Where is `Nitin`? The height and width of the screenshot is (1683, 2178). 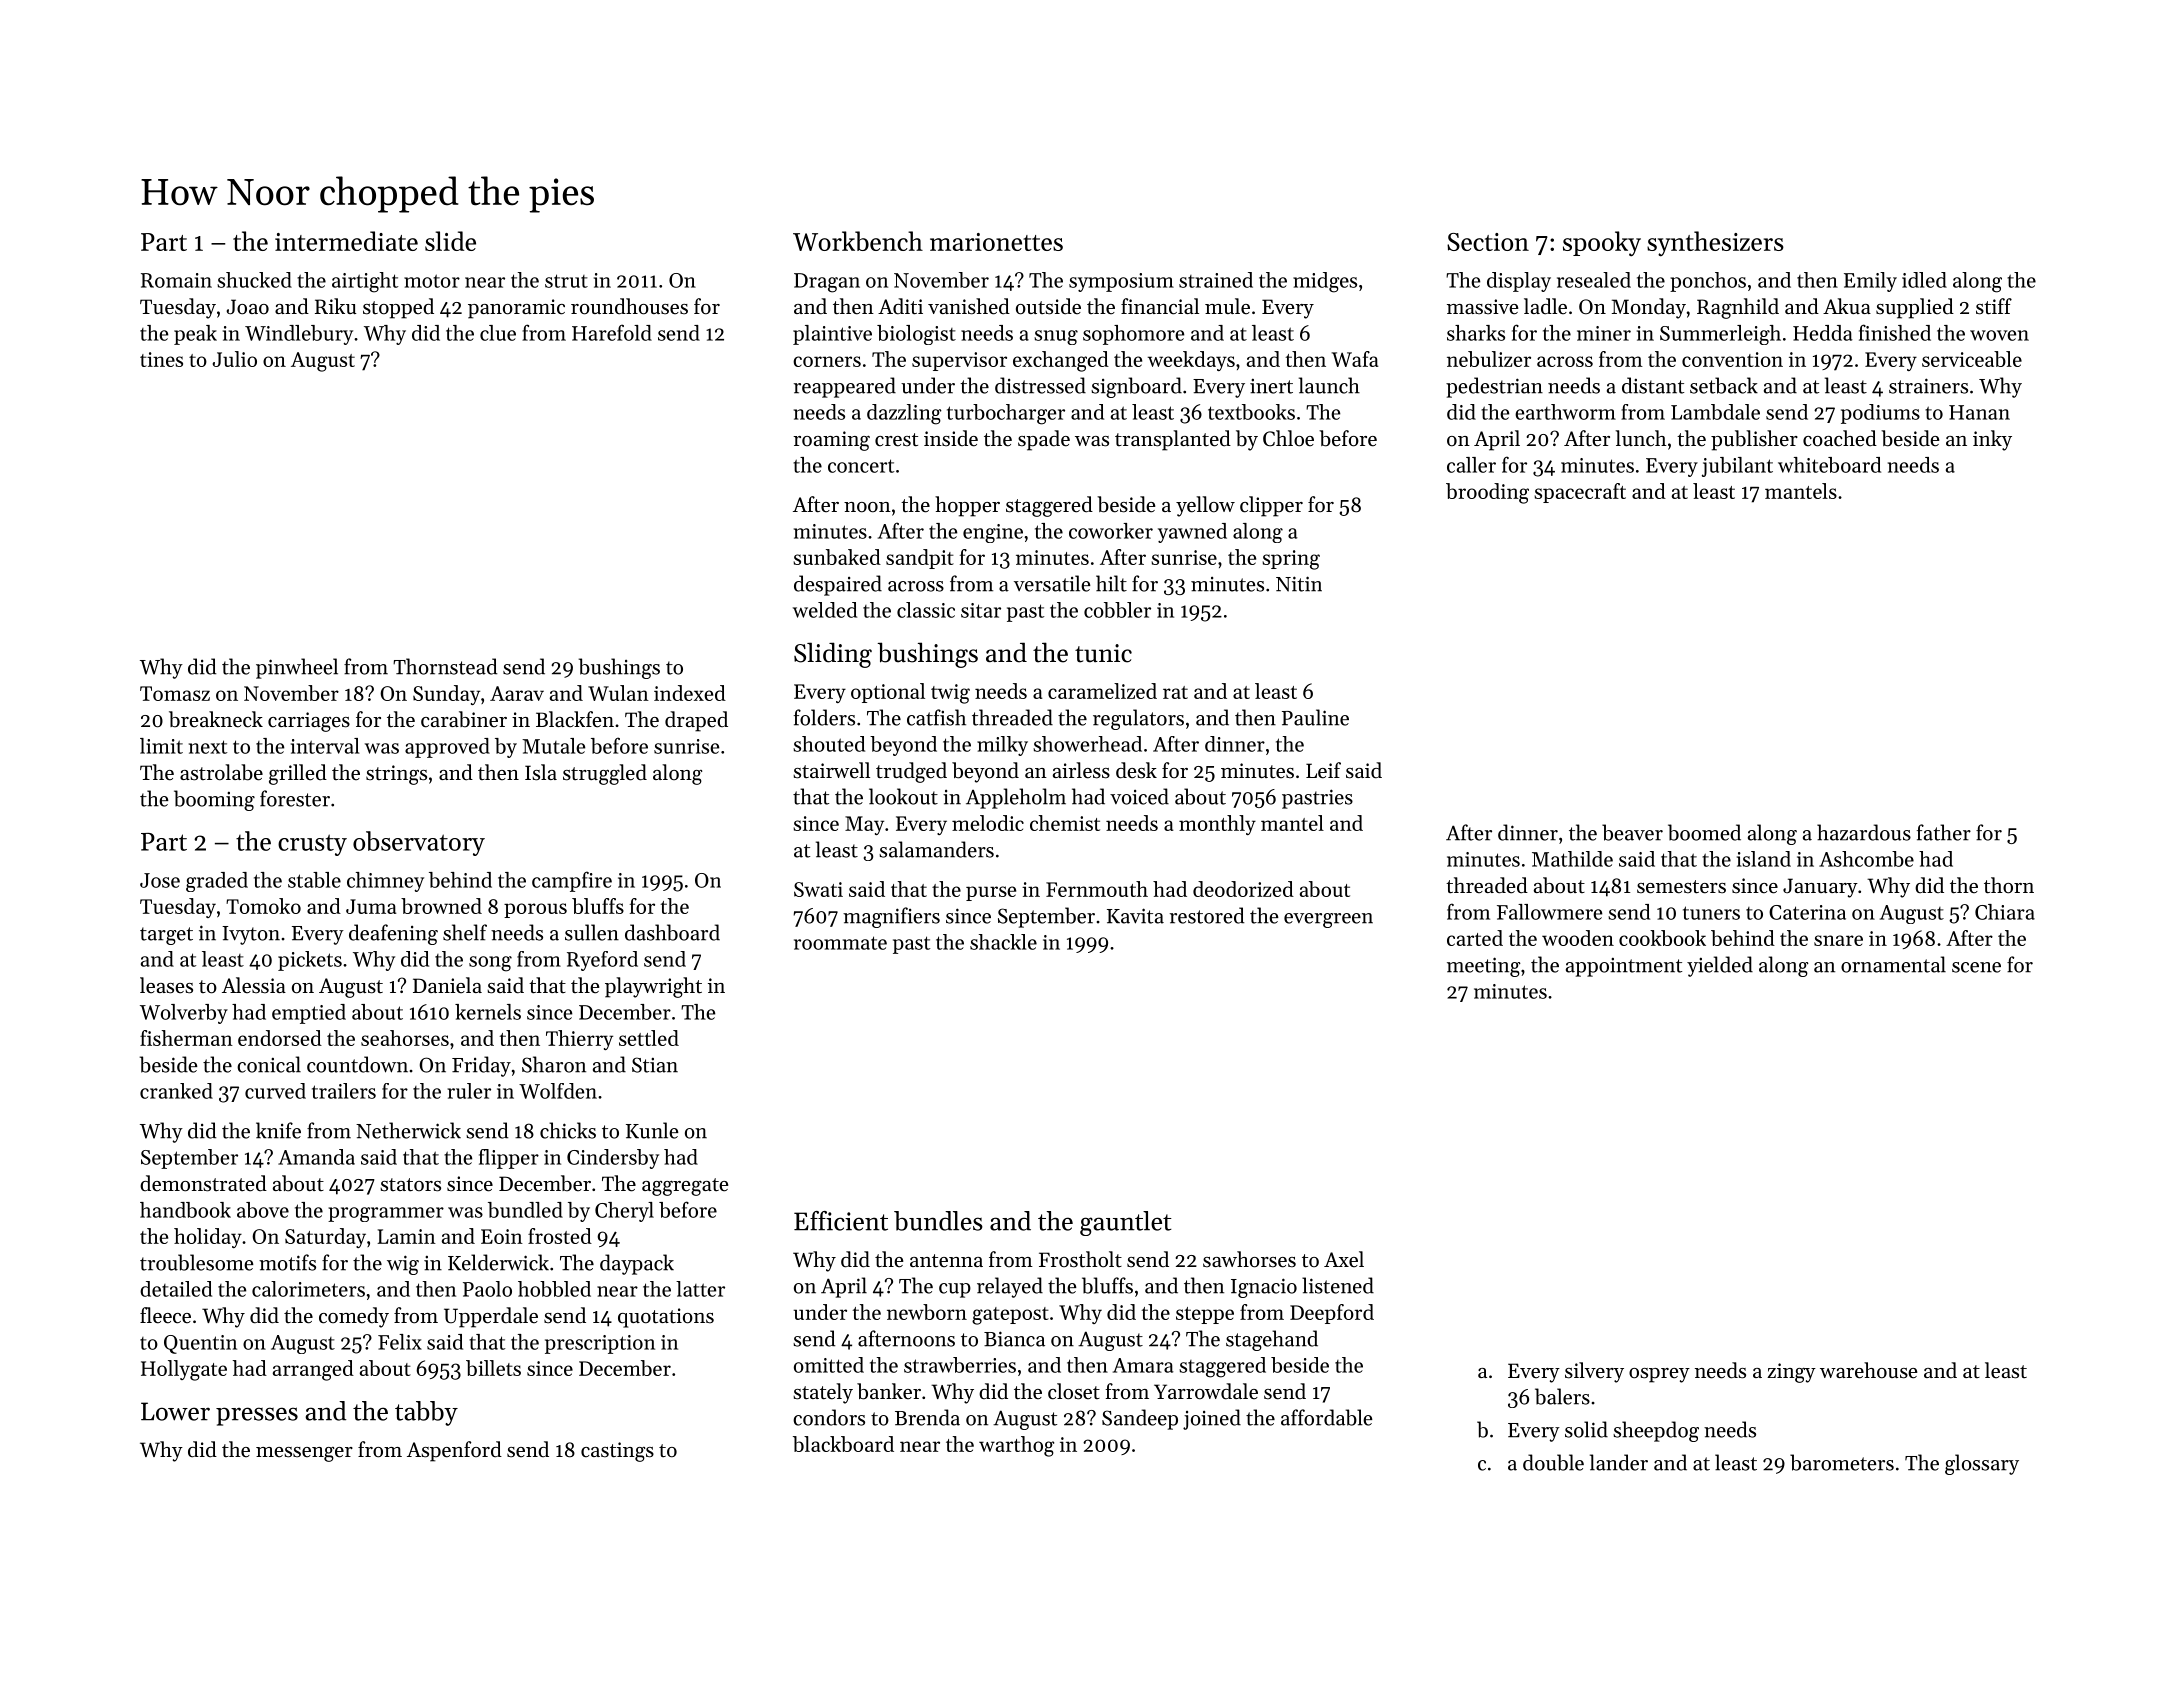 Nitin is located at coordinates (1299, 584).
